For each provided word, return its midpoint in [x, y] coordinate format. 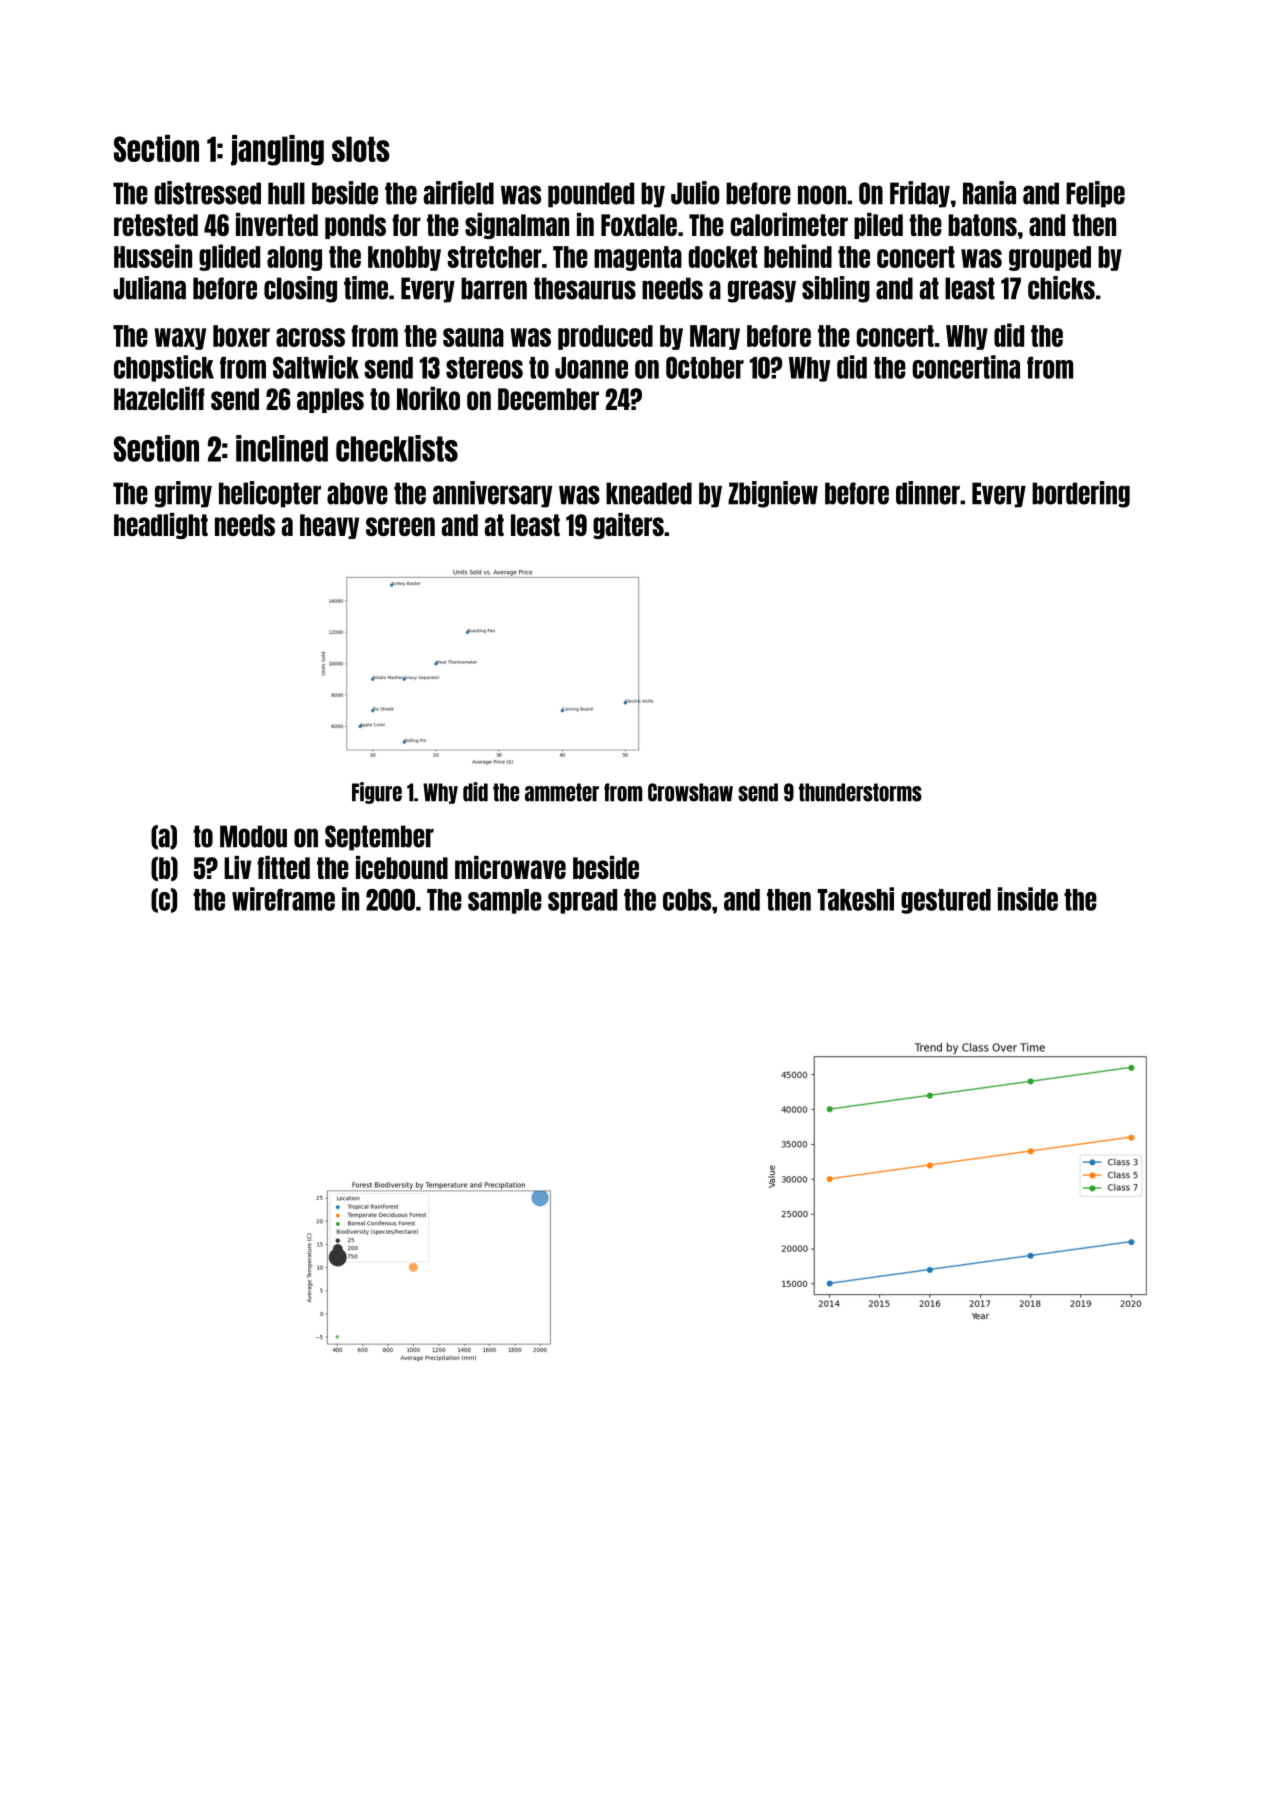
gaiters [628, 526]
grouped [1050, 258]
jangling [277, 150]
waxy [180, 339]
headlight [161, 526]
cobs [687, 900]
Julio [695, 193]
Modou [253, 836]
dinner [928, 493]
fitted [283, 867]
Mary [715, 337]
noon [822, 195]
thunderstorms [860, 792]
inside [1028, 899]
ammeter [562, 792]
